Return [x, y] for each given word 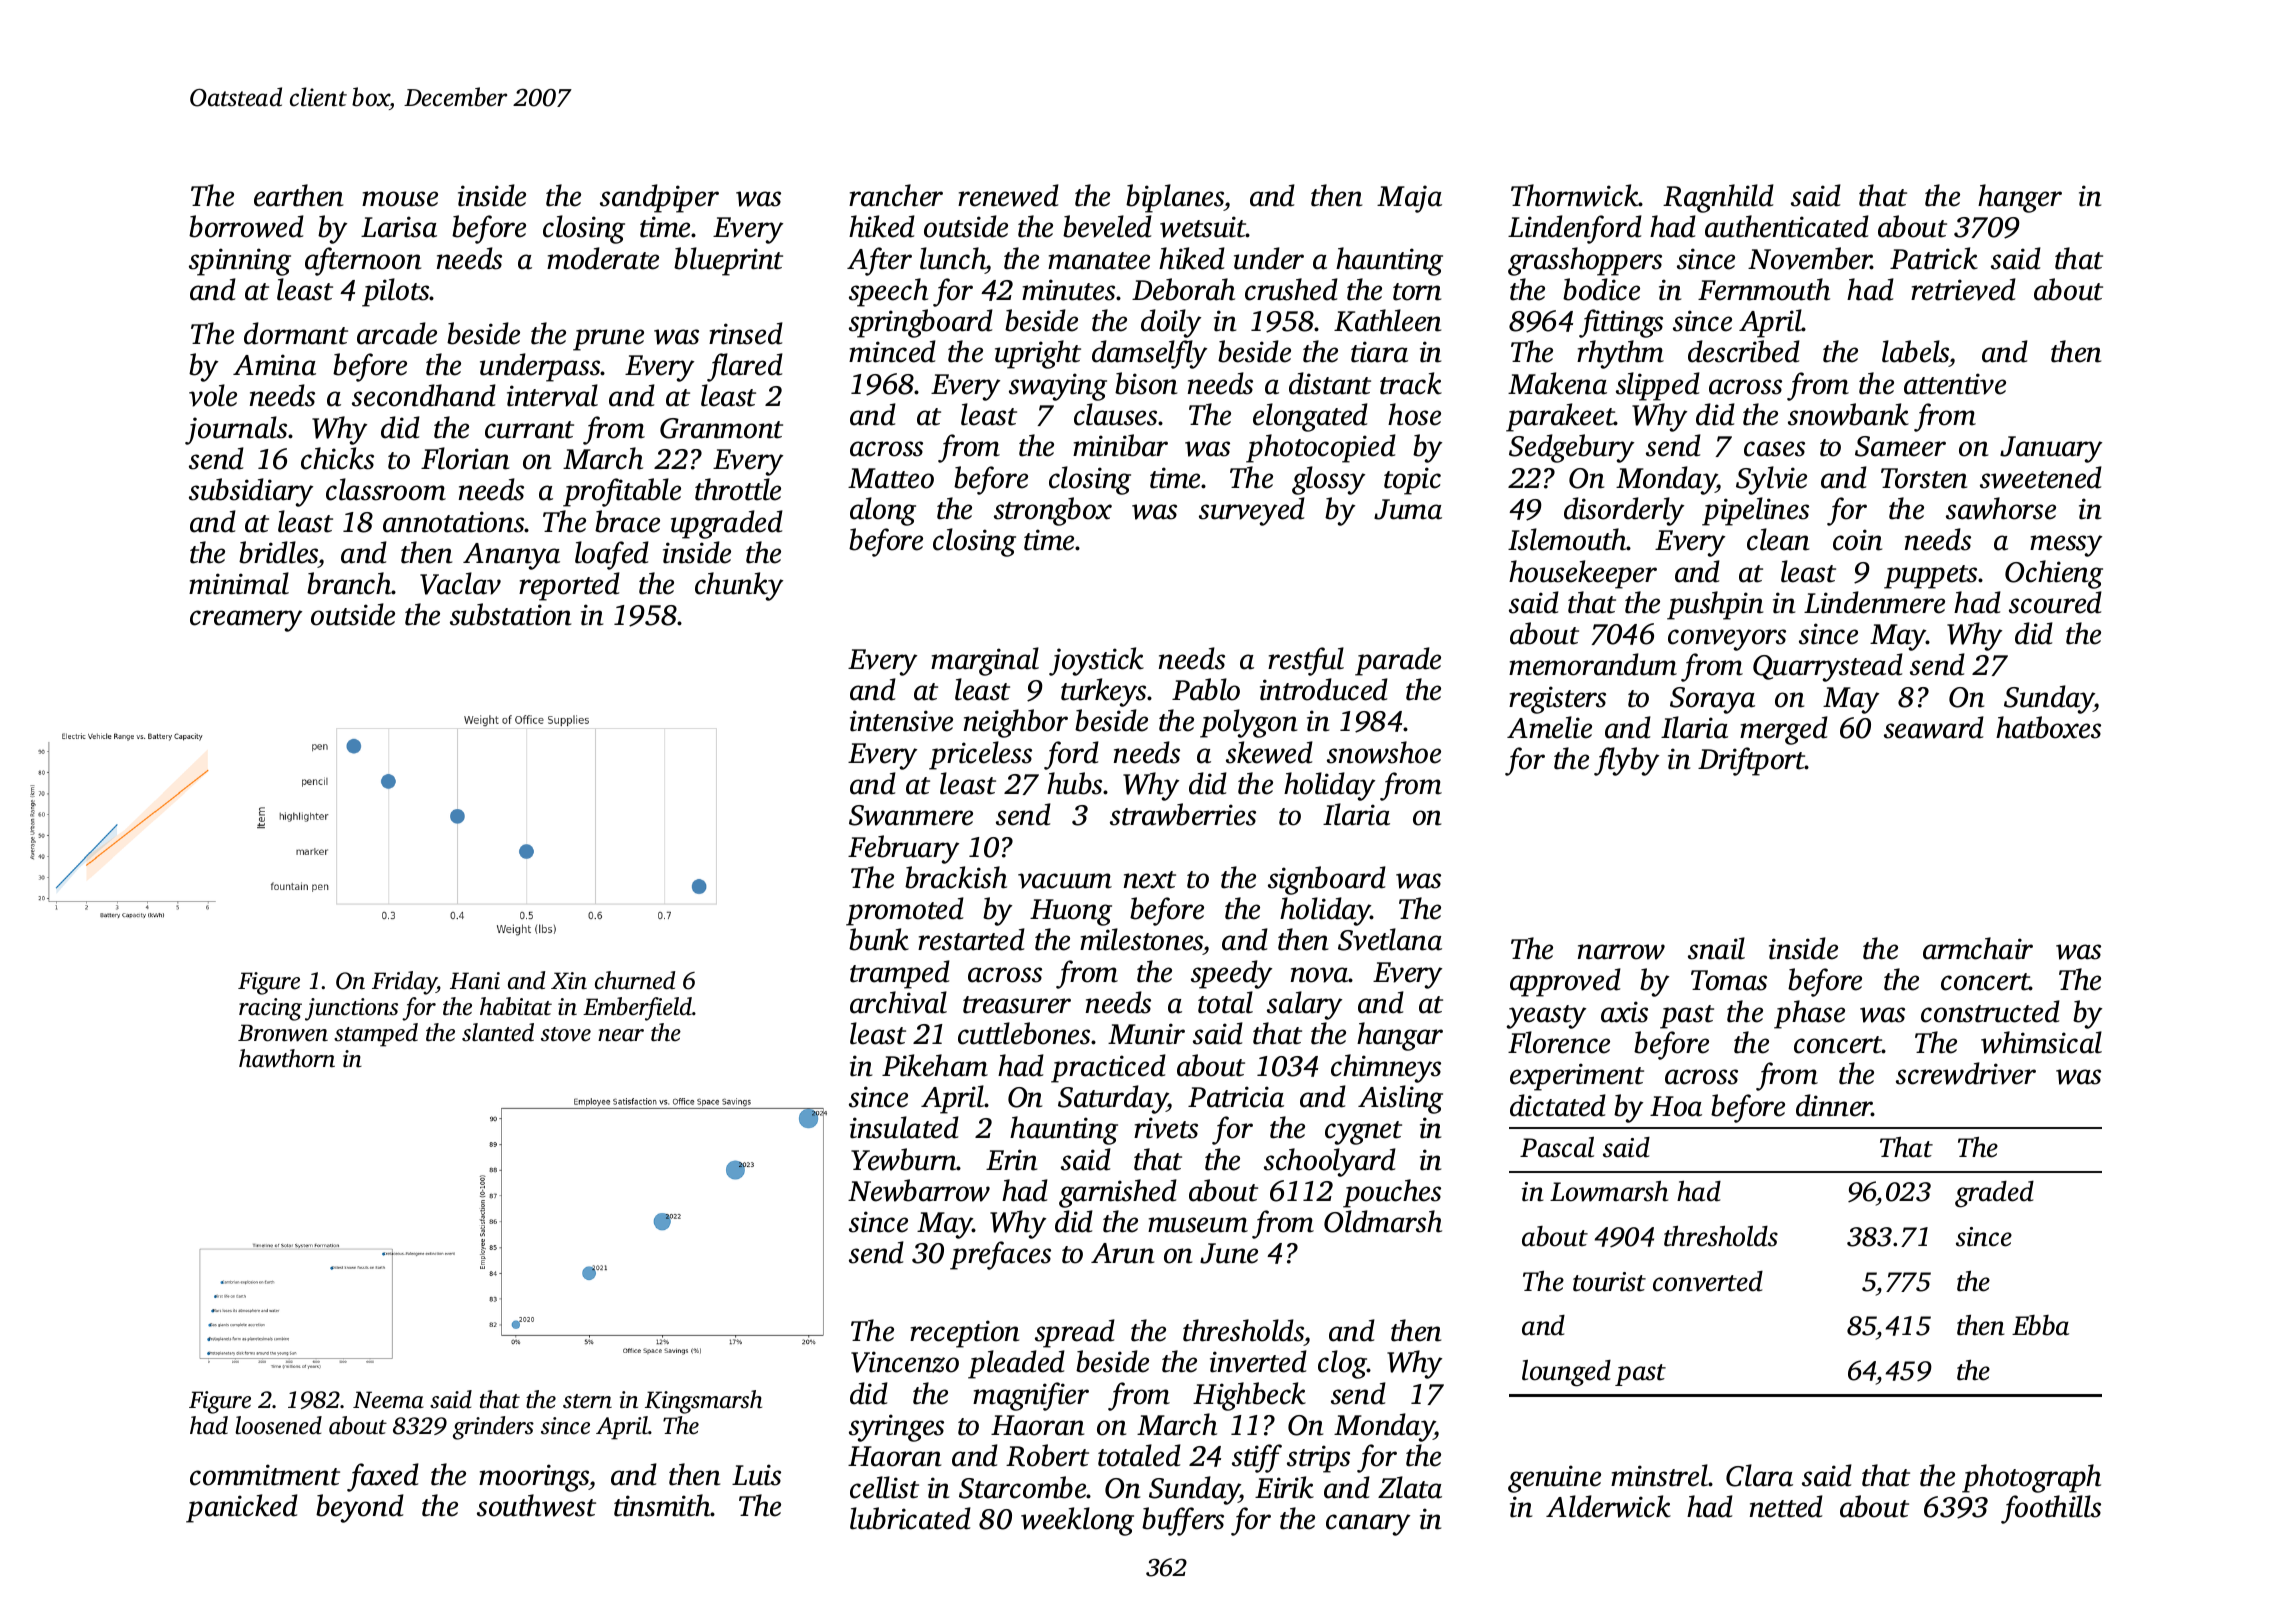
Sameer [1900, 446]
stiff [1257, 1458]
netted [1786, 1506]
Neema [388, 1400]
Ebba [2040, 1325]
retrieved [1963, 289]
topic [1412, 481]
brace [627, 521]
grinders [493, 1428]
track [1411, 383]
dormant [296, 333]
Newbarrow [919, 1190]
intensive [901, 721]
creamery [246, 621]
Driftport [1752, 761]
